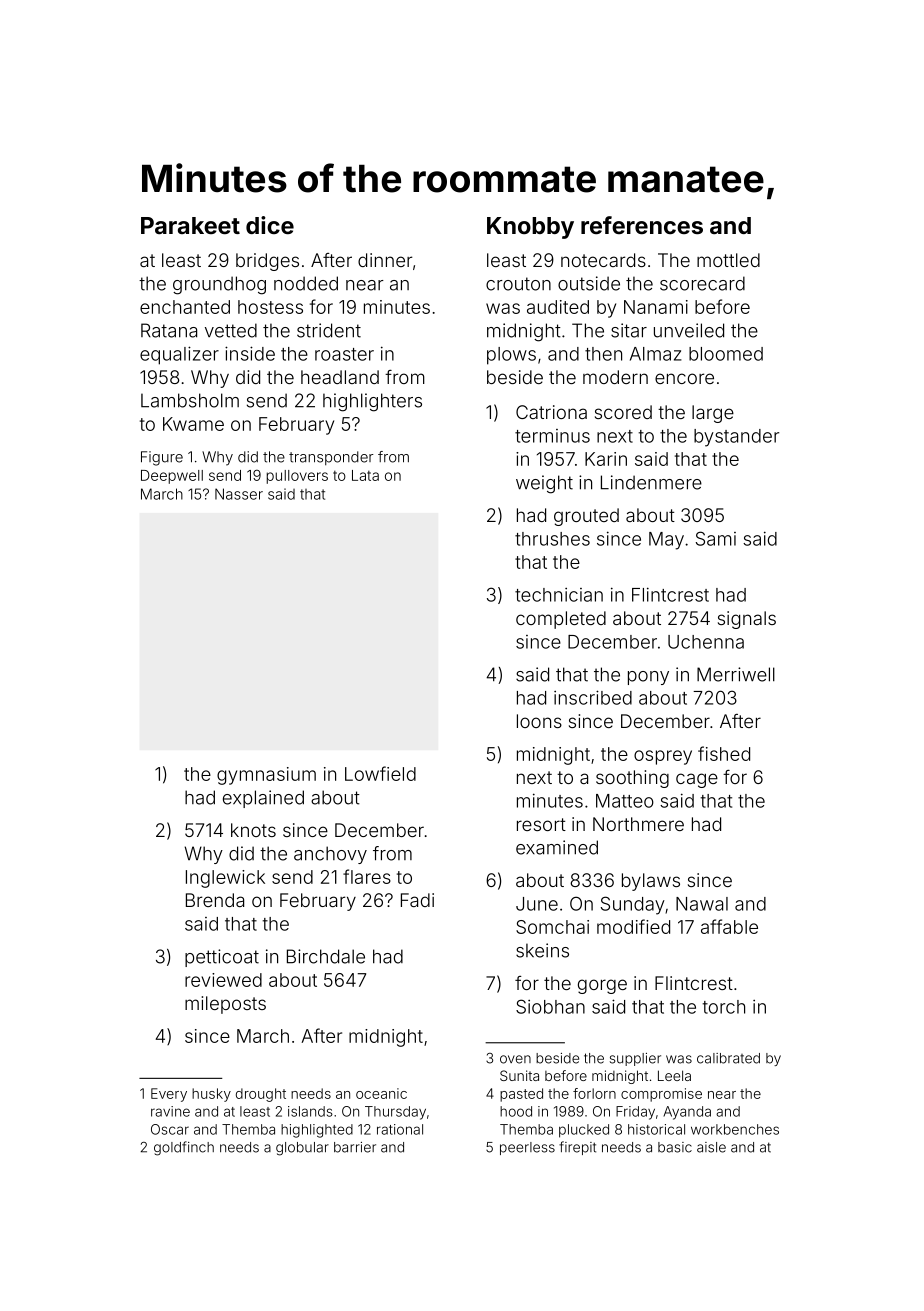 The width and height of the page is (924, 1311). Describe the element at coordinates (552, 539) in the page. I see `thrushes` at that location.
